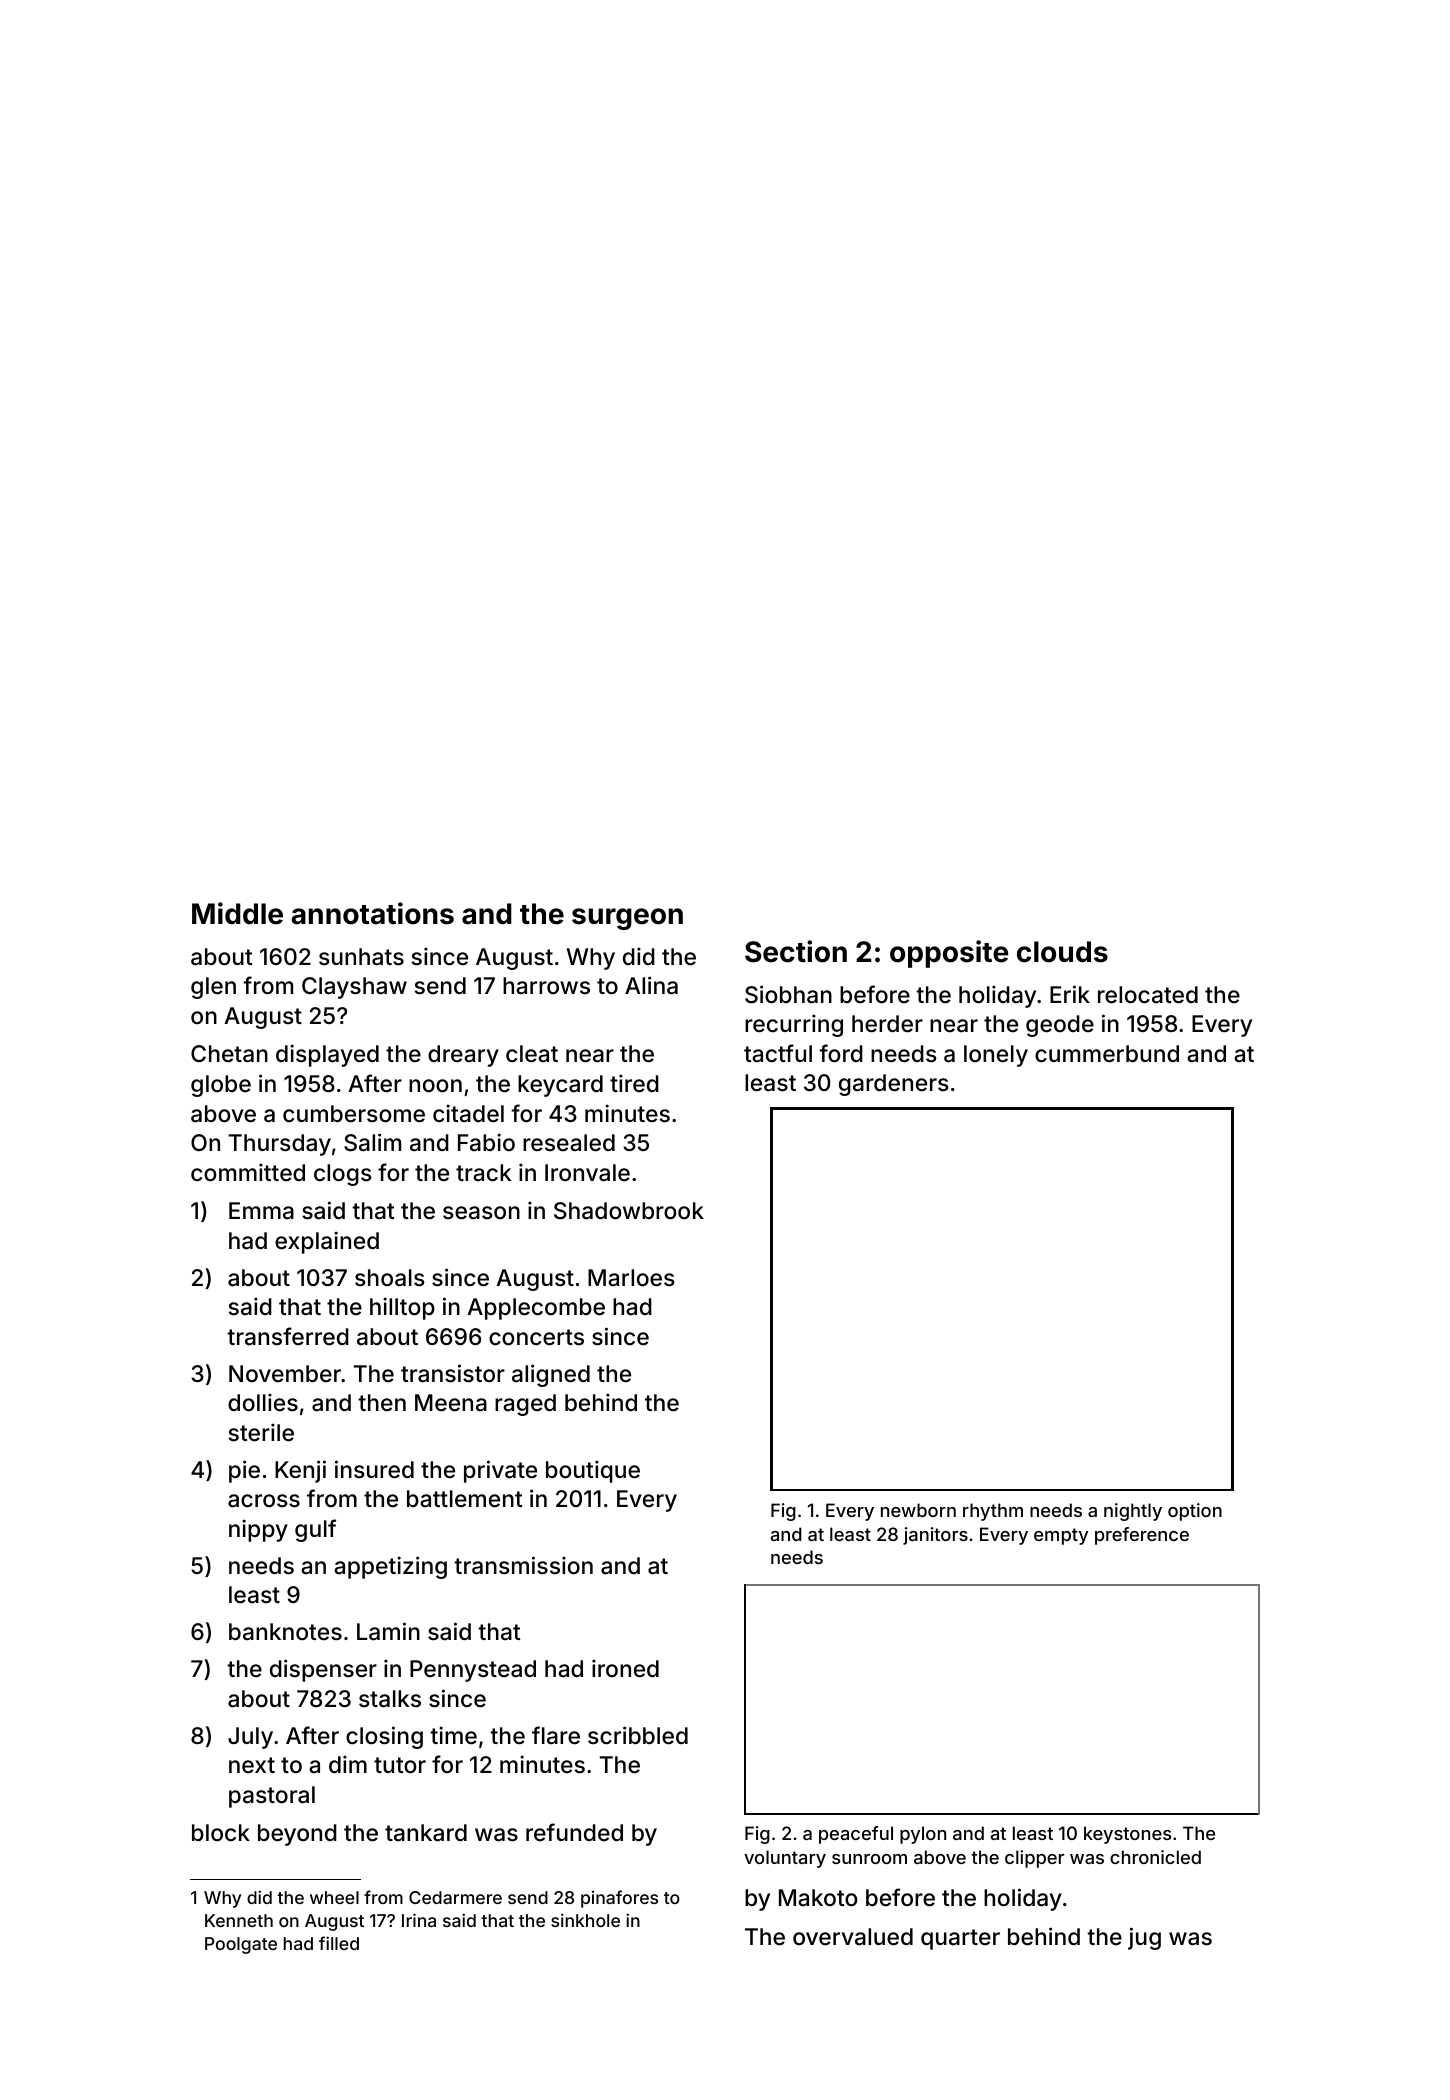  Describe the element at coordinates (625, 1668) in the document. I see `ironed` at that location.
